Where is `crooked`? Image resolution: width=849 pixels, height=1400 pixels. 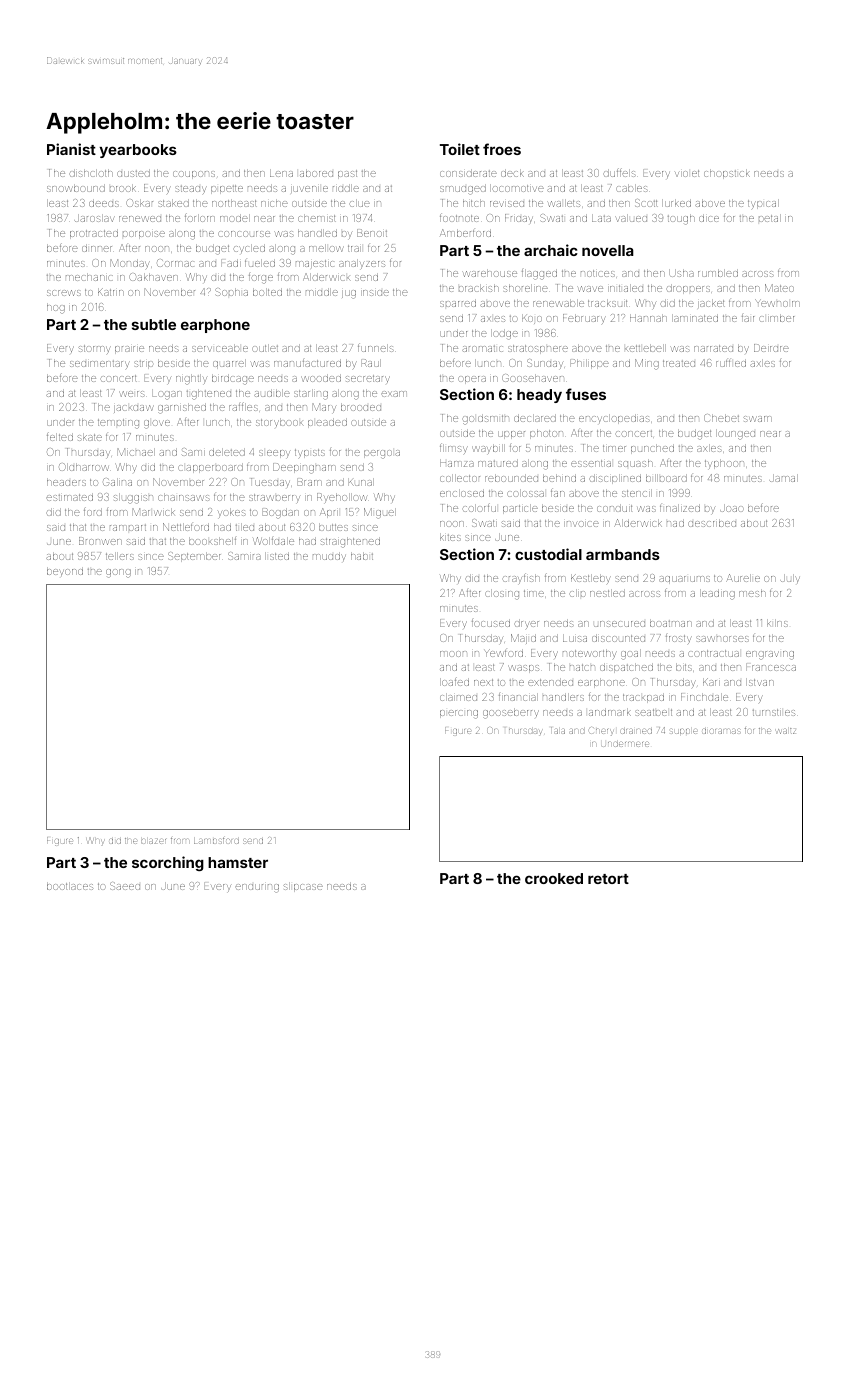
crooked is located at coordinates (554, 878).
